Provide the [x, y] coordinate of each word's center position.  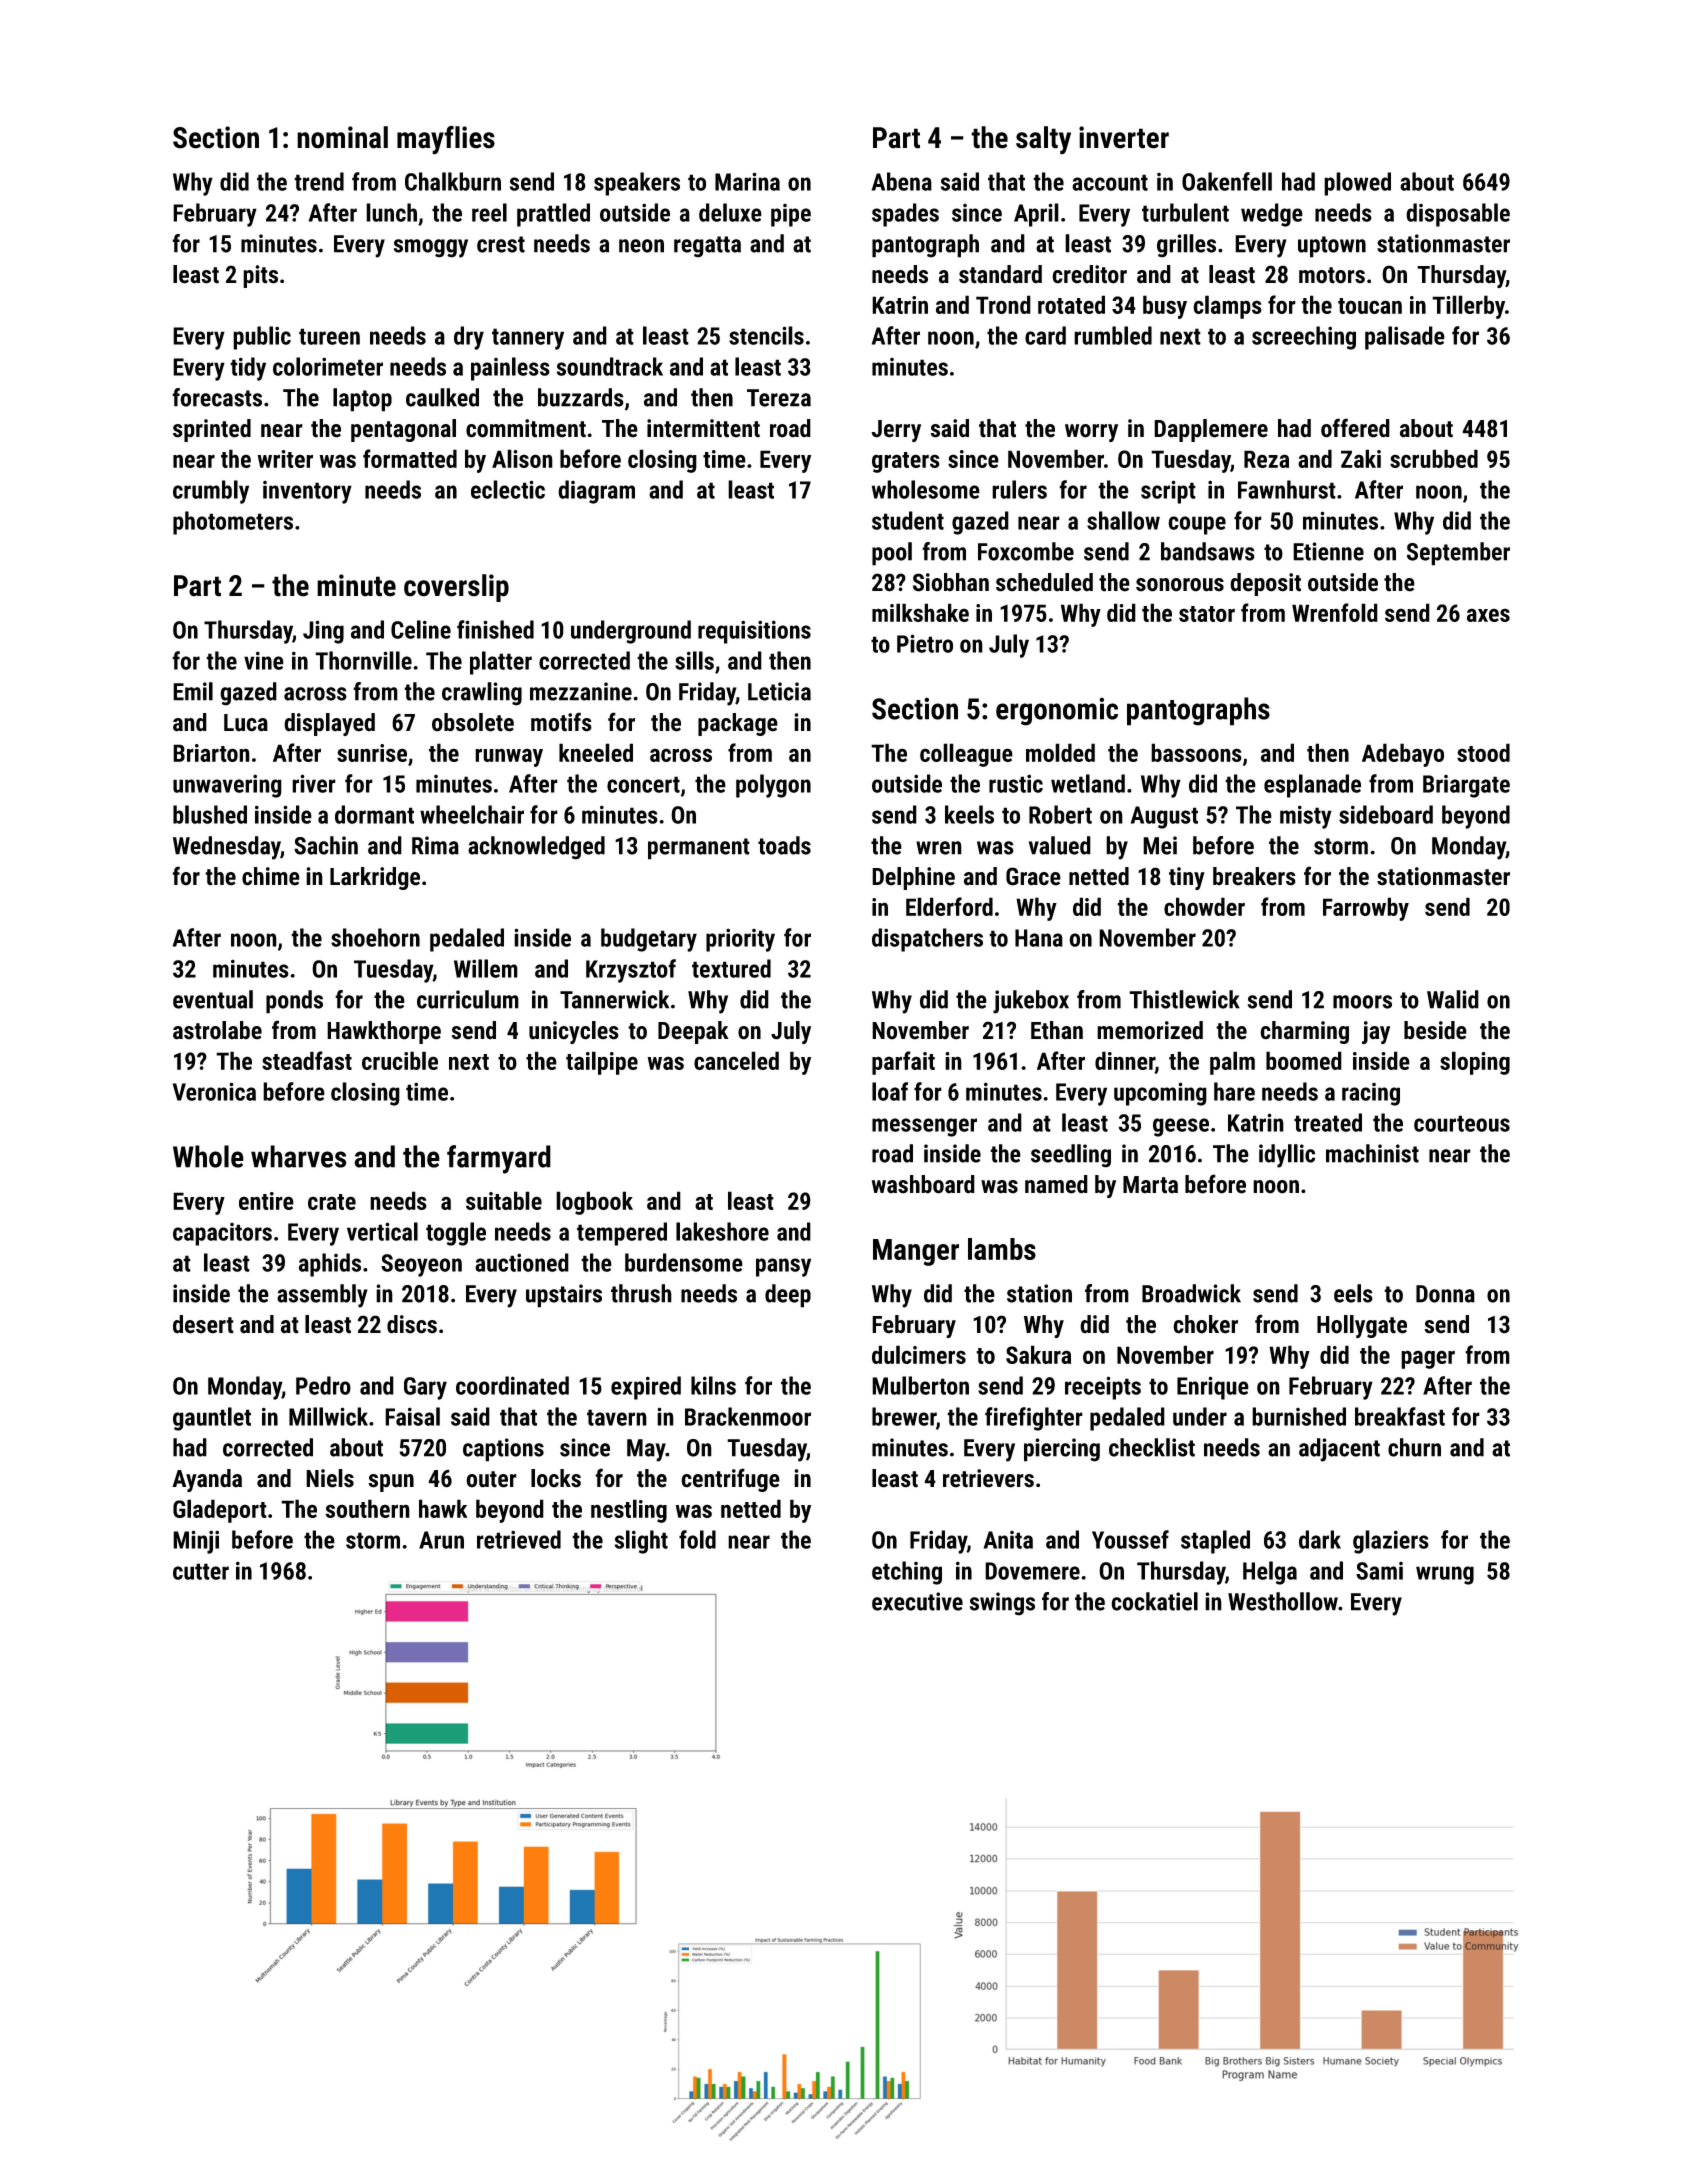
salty [1043, 140]
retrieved [519, 1539]
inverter [1124, 137]
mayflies [446, 140]
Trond [1003, 304]
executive [917, 1601]
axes [1488, 615]
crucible [400, 1060]
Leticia [779, 691]
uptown [1332, 247]
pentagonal [403, 430]
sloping [1475, 1063]
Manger [916, 1252]
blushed [210, 814]
